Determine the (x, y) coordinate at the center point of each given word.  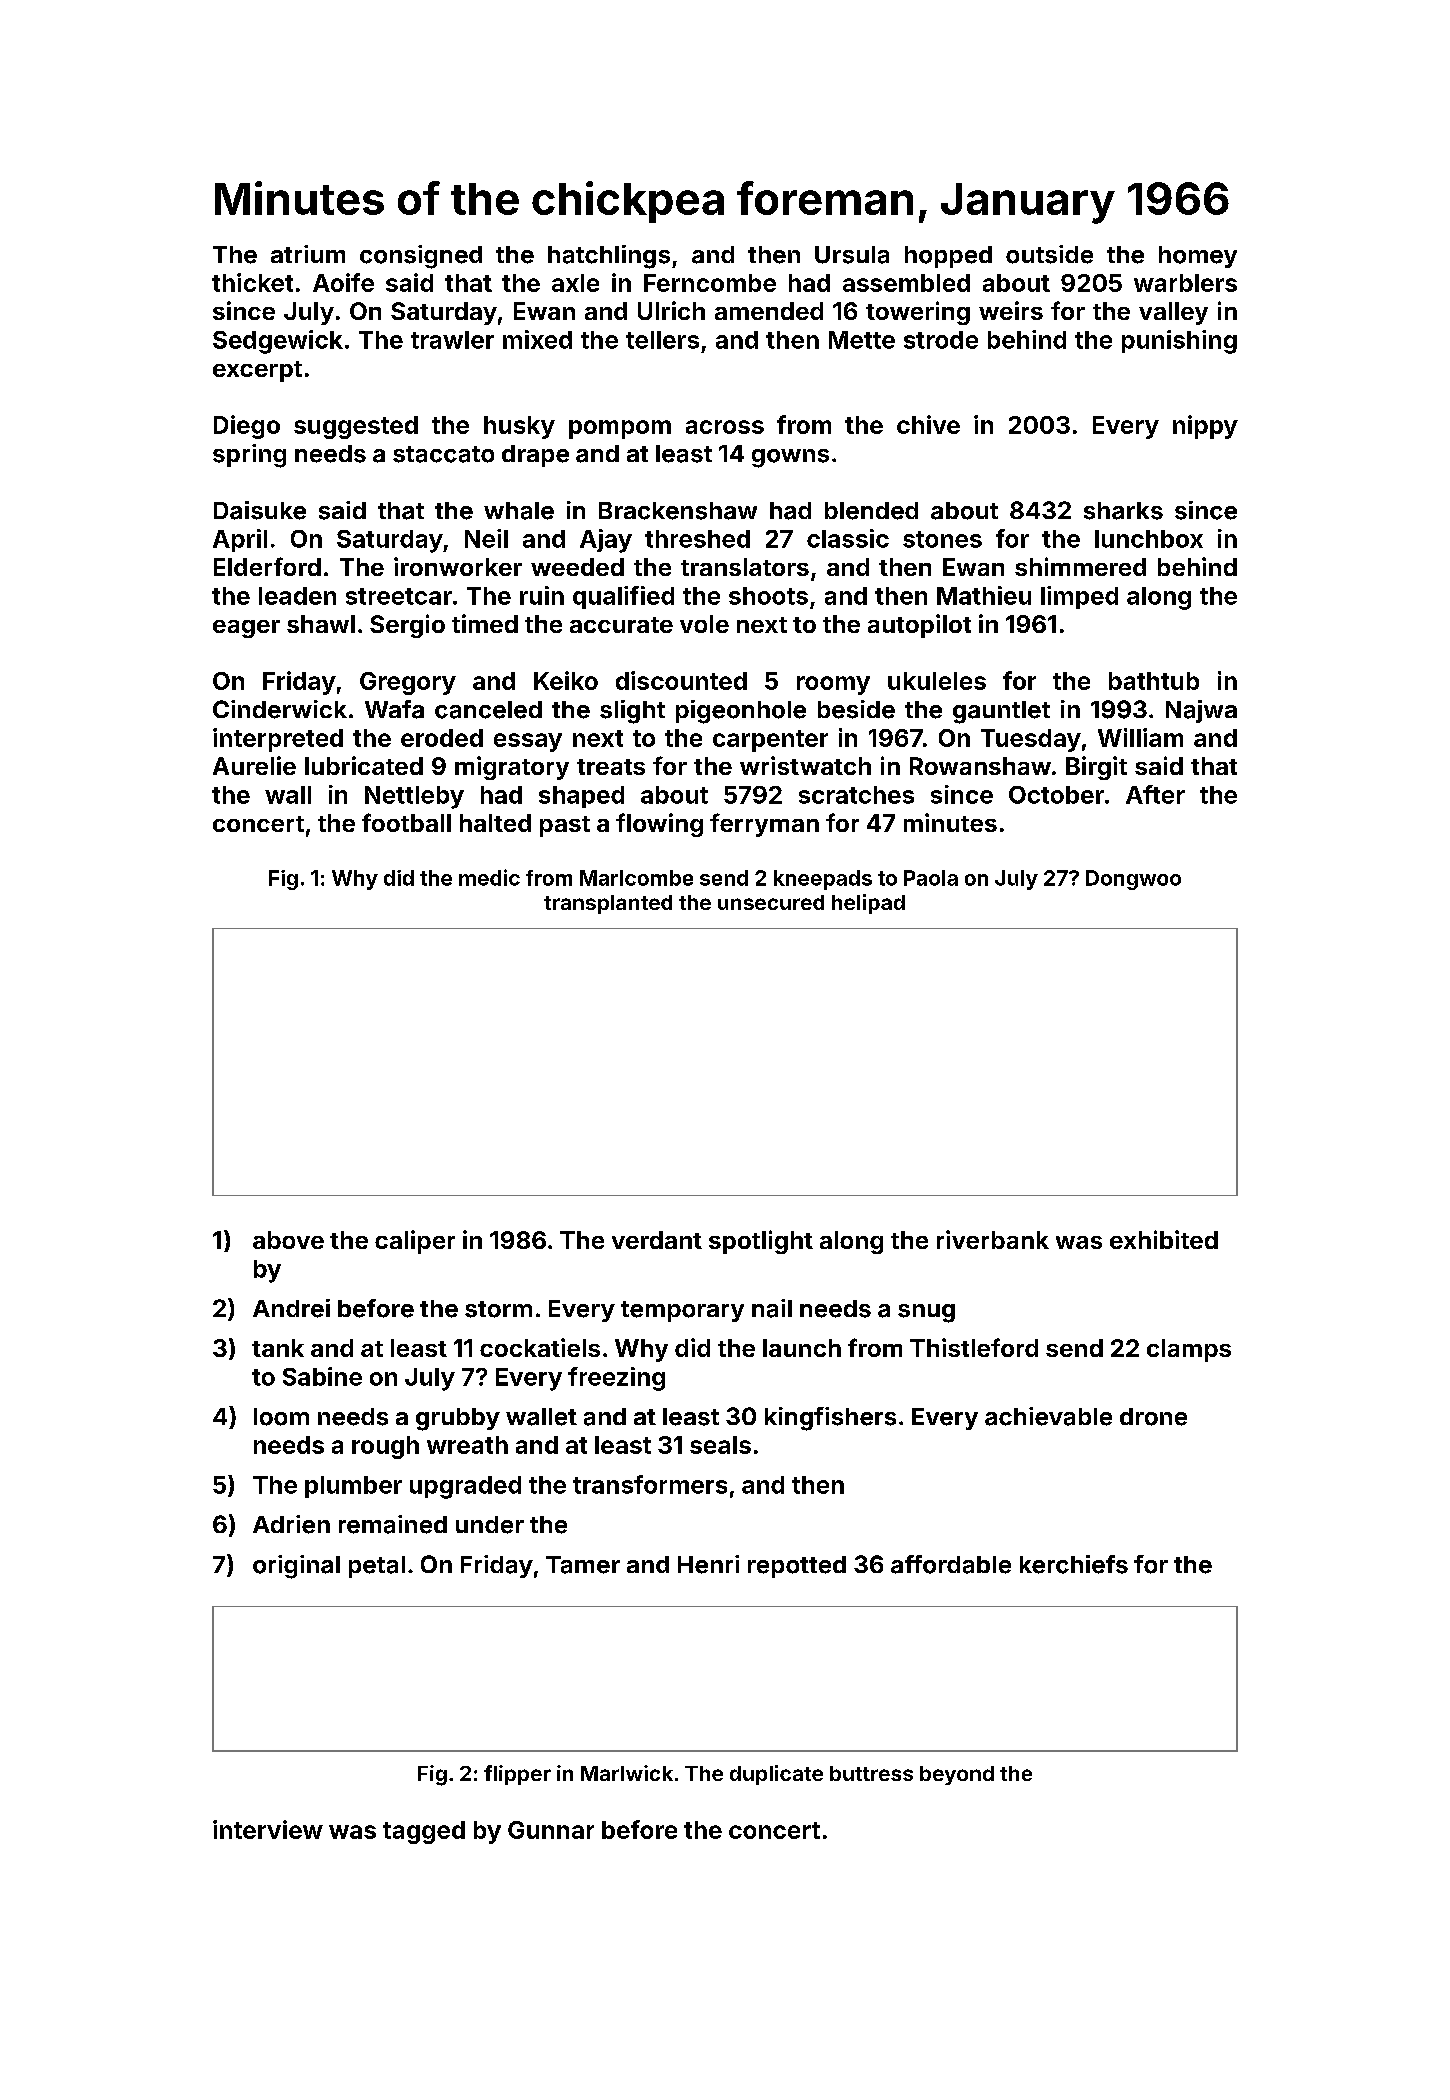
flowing (659, 825)
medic (489, 877)
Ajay (606, 541)
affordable (951, 1564)
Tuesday (1031, 740)
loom (281, 1417)
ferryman (764, 825)
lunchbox (1149, 539)
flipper (517, 1775)
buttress (871, 1773)
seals (720, 1445)
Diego (247, 427)
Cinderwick (280, 709)
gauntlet (1001, 712)
